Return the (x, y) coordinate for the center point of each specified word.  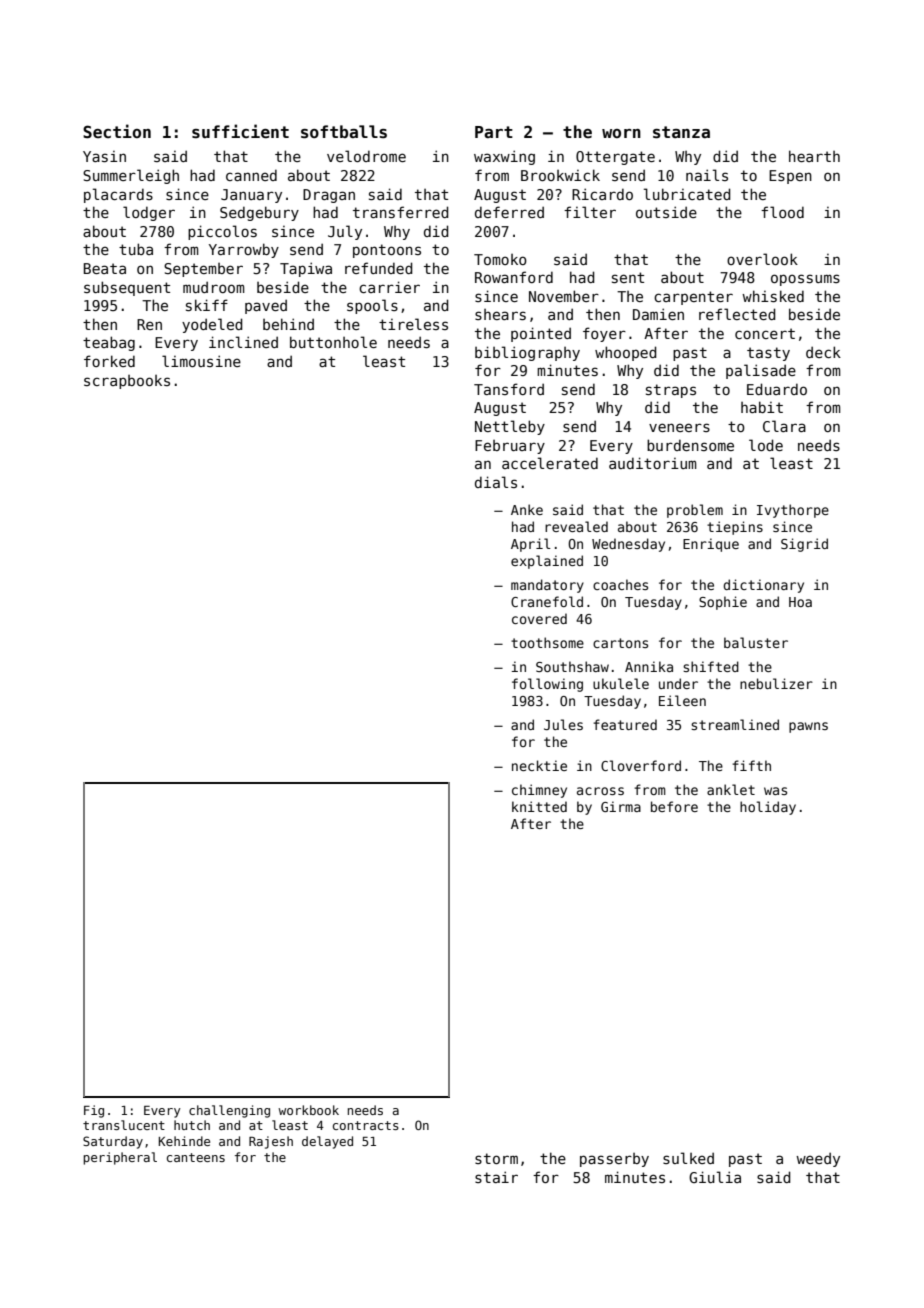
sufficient (240, 131)
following (547, 685)
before (674, 806)
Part (494, 132)
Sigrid (804, 545)
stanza (681, 132)
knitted (539, 806)
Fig (94, 1111)
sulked (688, 1158)
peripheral (120, 1158)
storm (496, 1158)
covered (539, 618)
